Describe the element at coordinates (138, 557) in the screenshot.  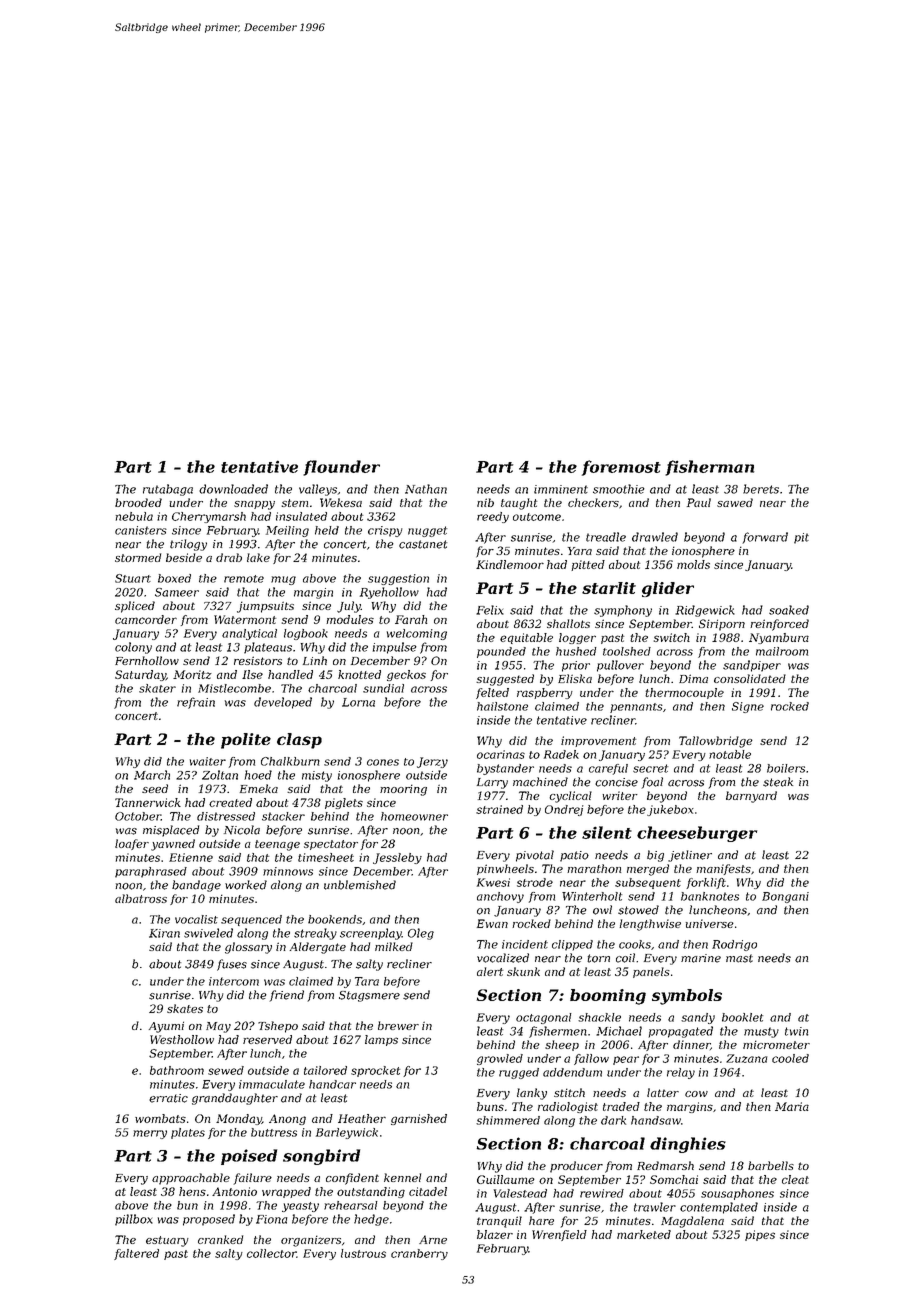
I see `stormed` at that location.
